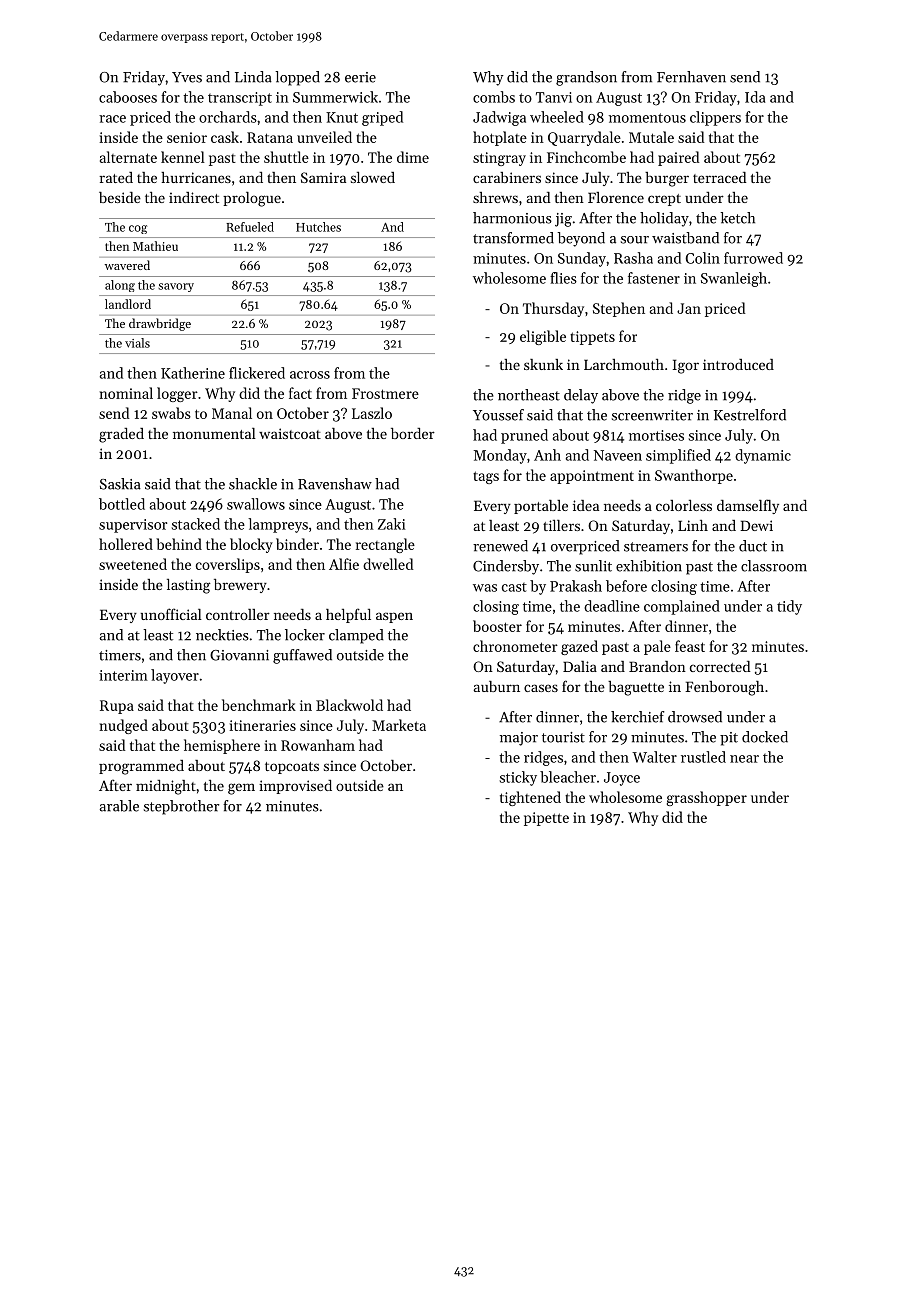  Describe the element at coordinates (117, 707) in the screenshot. I see `Rupa` at that location.
